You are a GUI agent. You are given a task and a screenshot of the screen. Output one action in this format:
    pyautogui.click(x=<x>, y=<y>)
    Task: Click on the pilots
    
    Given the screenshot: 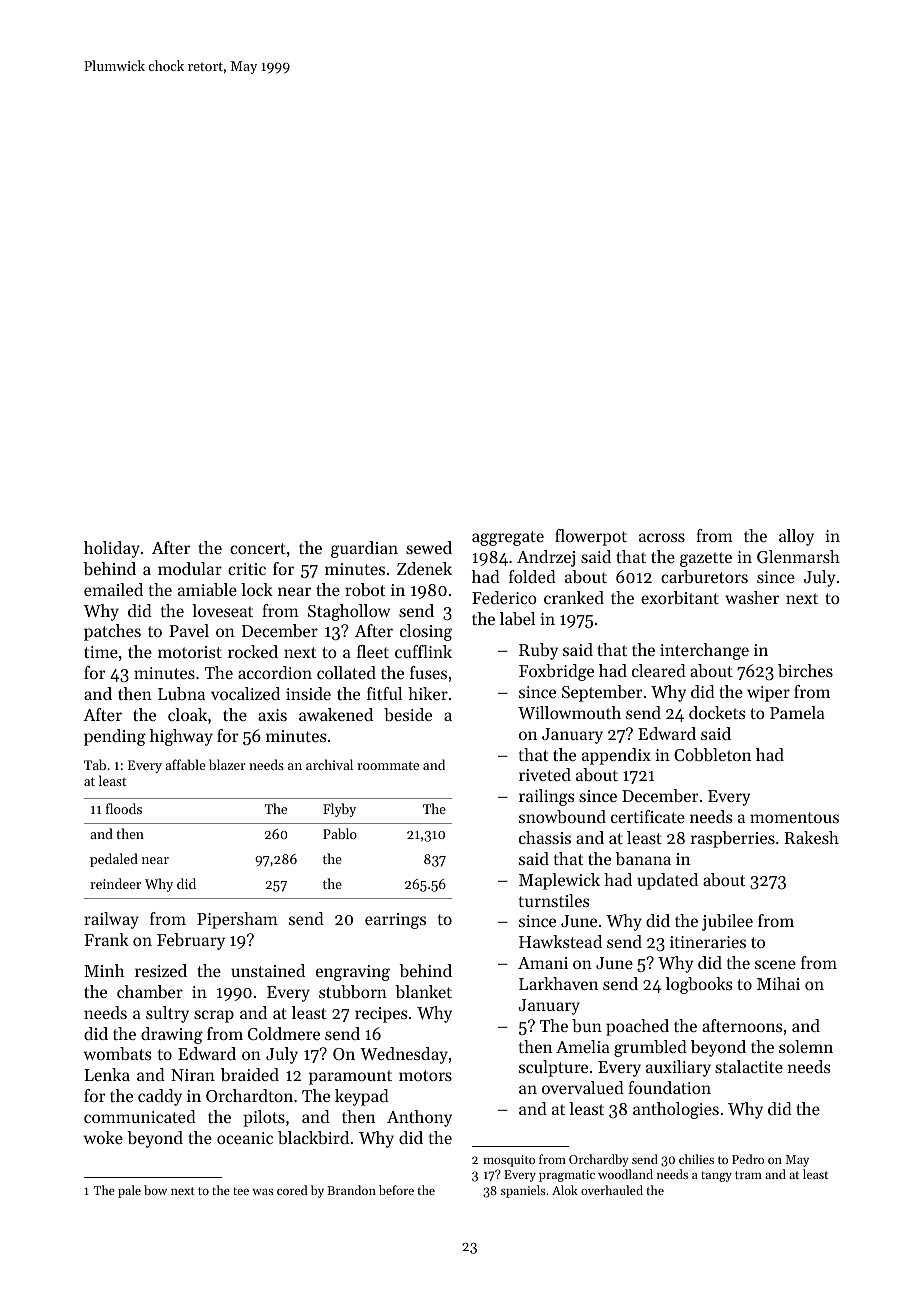 What is the action you would take?
    pyautogui.click(x=264, y=1118)
